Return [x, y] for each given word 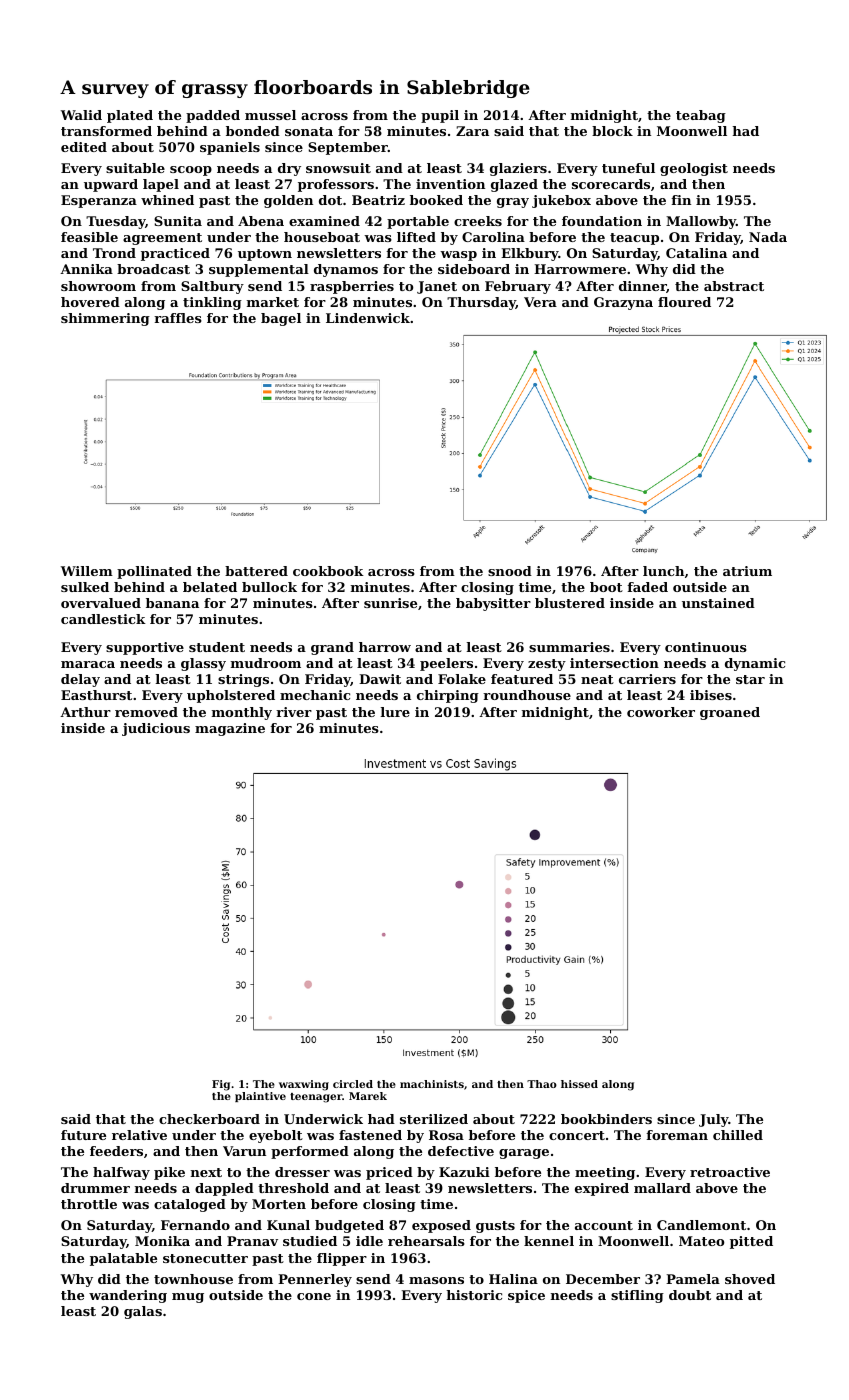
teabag [701, 116]
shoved [750, 1279]
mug [188, 1298]
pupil [440, 116]
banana [172, 603]
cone [314, 1296]
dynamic [755, 664]
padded [213, 116]
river [294, 712]
